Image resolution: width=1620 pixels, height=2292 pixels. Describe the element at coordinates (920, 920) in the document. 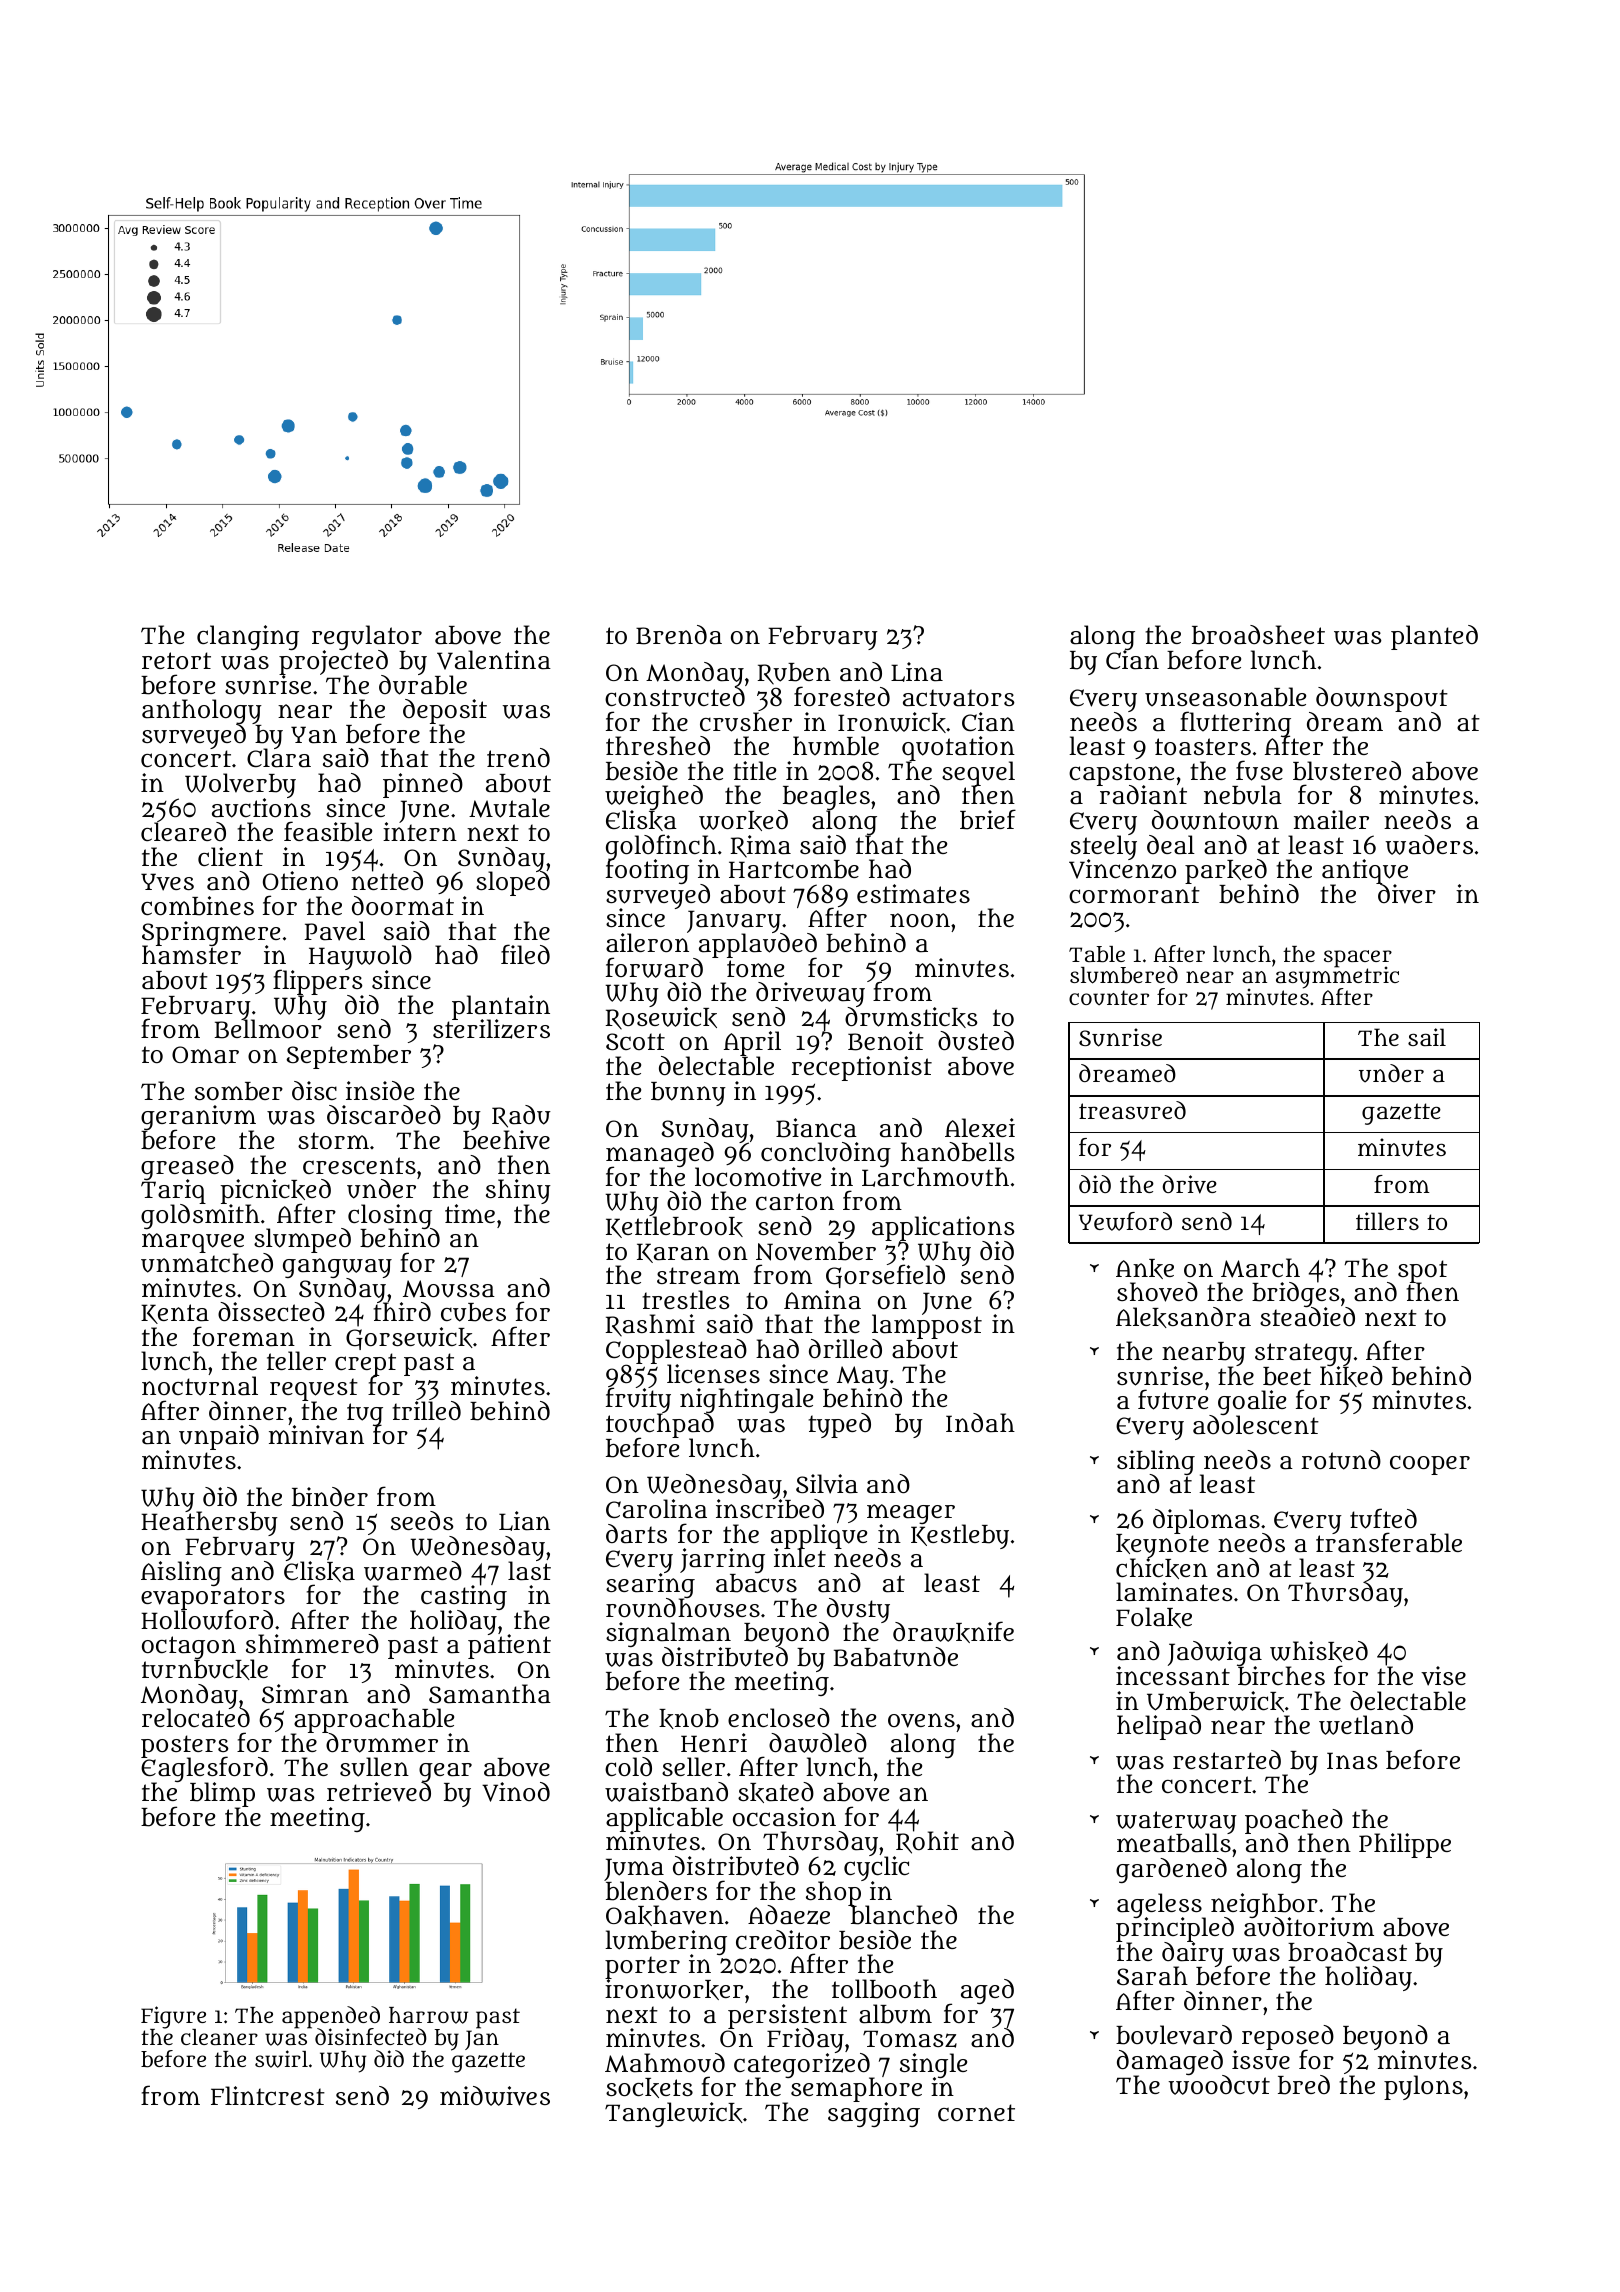

I see `noon` at that location.
